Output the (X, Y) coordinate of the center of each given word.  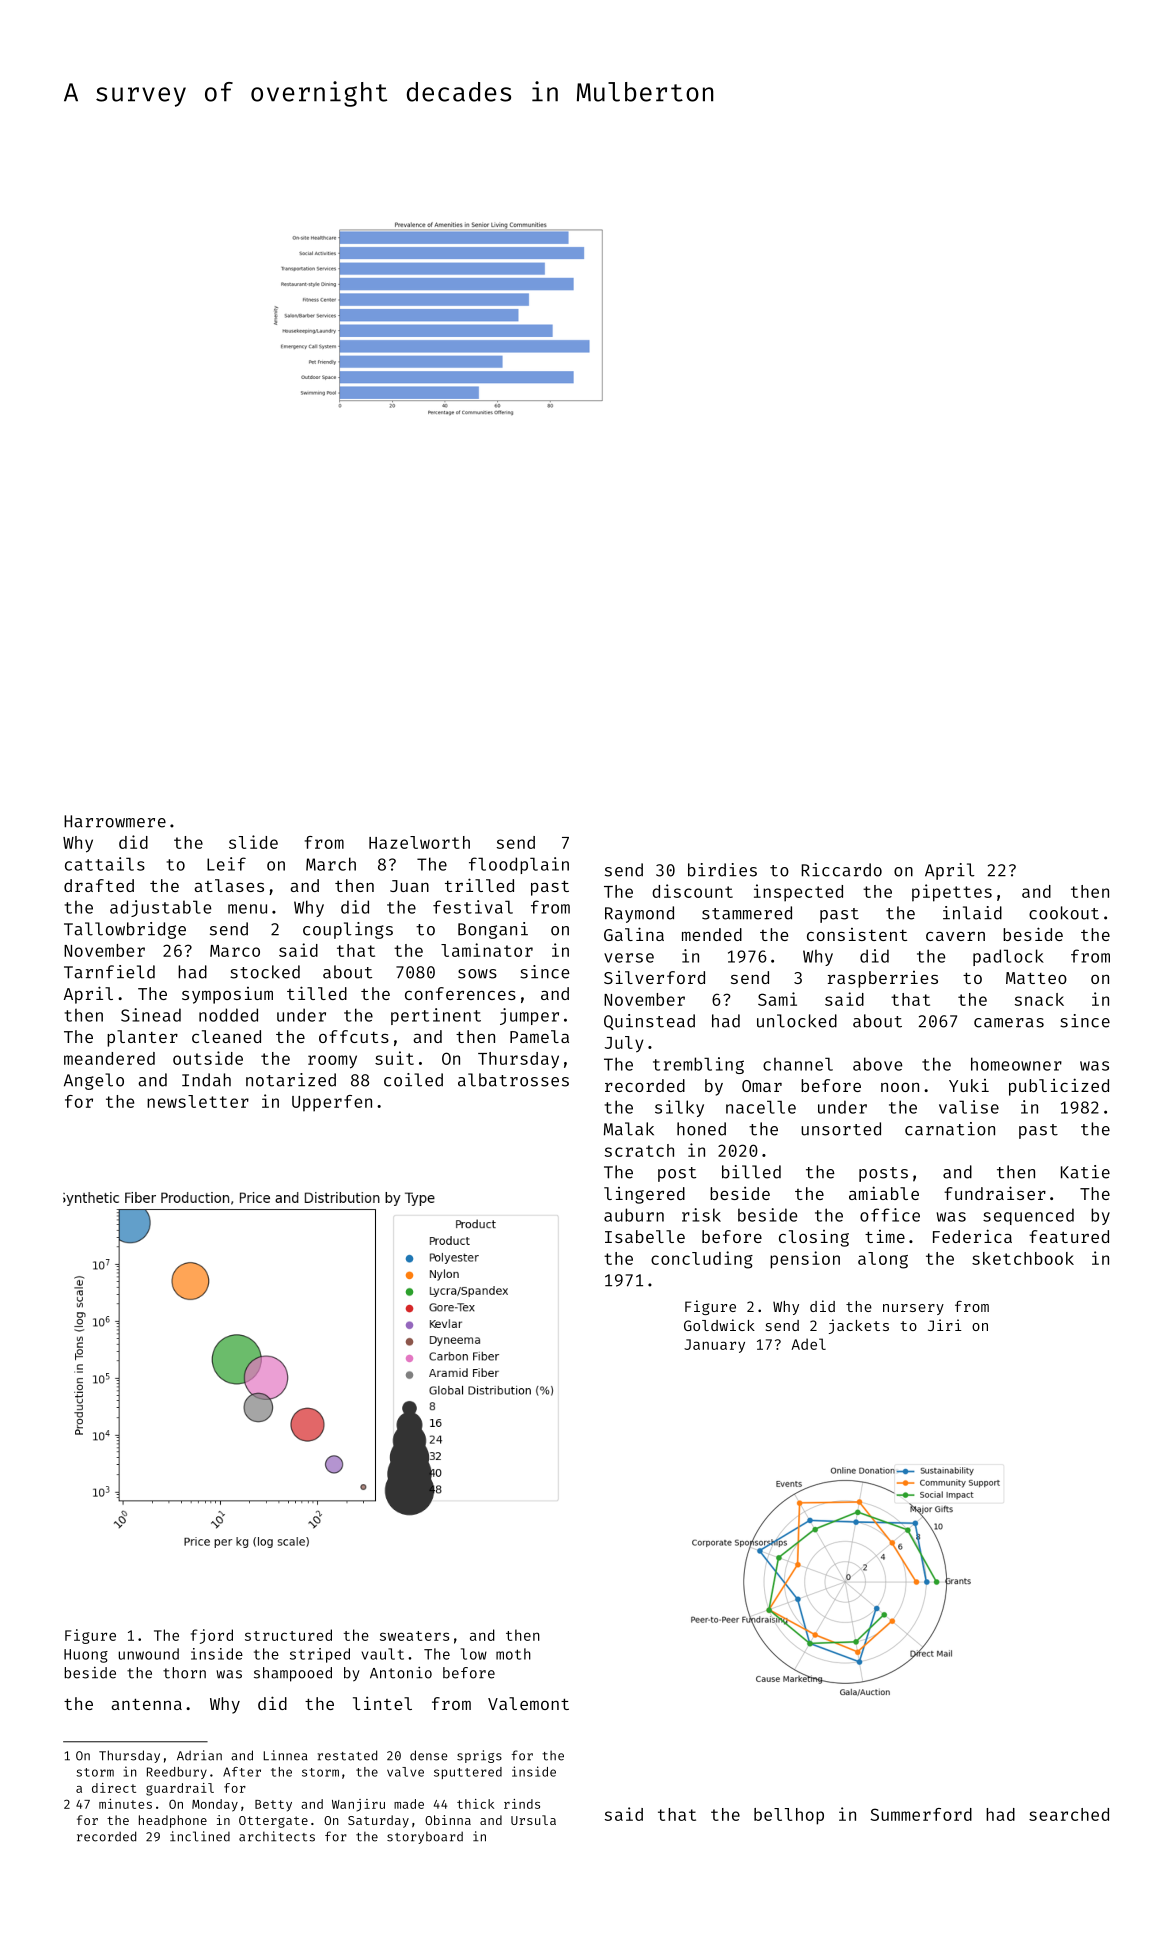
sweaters (414, 1636)
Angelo (94, 1081)
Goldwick (719, 1325)
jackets (859, 1326)
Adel (809, 1344)
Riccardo (842, 870)
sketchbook (1023, 1258)
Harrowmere (115, 821)
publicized (1059, 1087)
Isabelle (645, 1236)
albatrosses (513, 1080)
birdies (722, 870)
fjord (212, 1636)
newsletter (198, 1101)
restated (347, 1755)
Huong (86, 1656)
